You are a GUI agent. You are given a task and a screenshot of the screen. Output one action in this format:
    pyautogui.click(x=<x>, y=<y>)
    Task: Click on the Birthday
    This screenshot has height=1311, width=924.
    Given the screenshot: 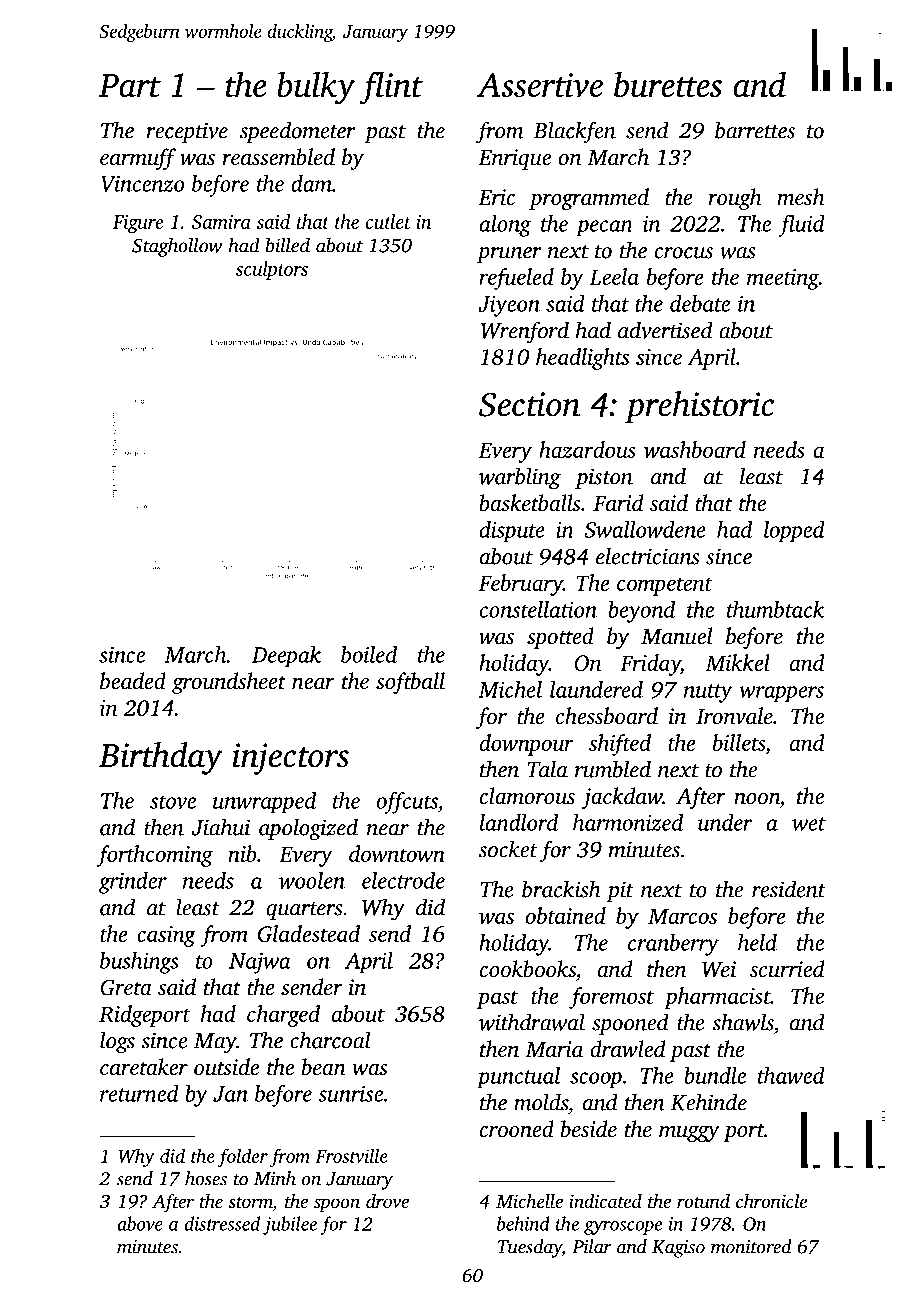 What is the action you would take?
    pyautogui.click(x=161, y=758)
